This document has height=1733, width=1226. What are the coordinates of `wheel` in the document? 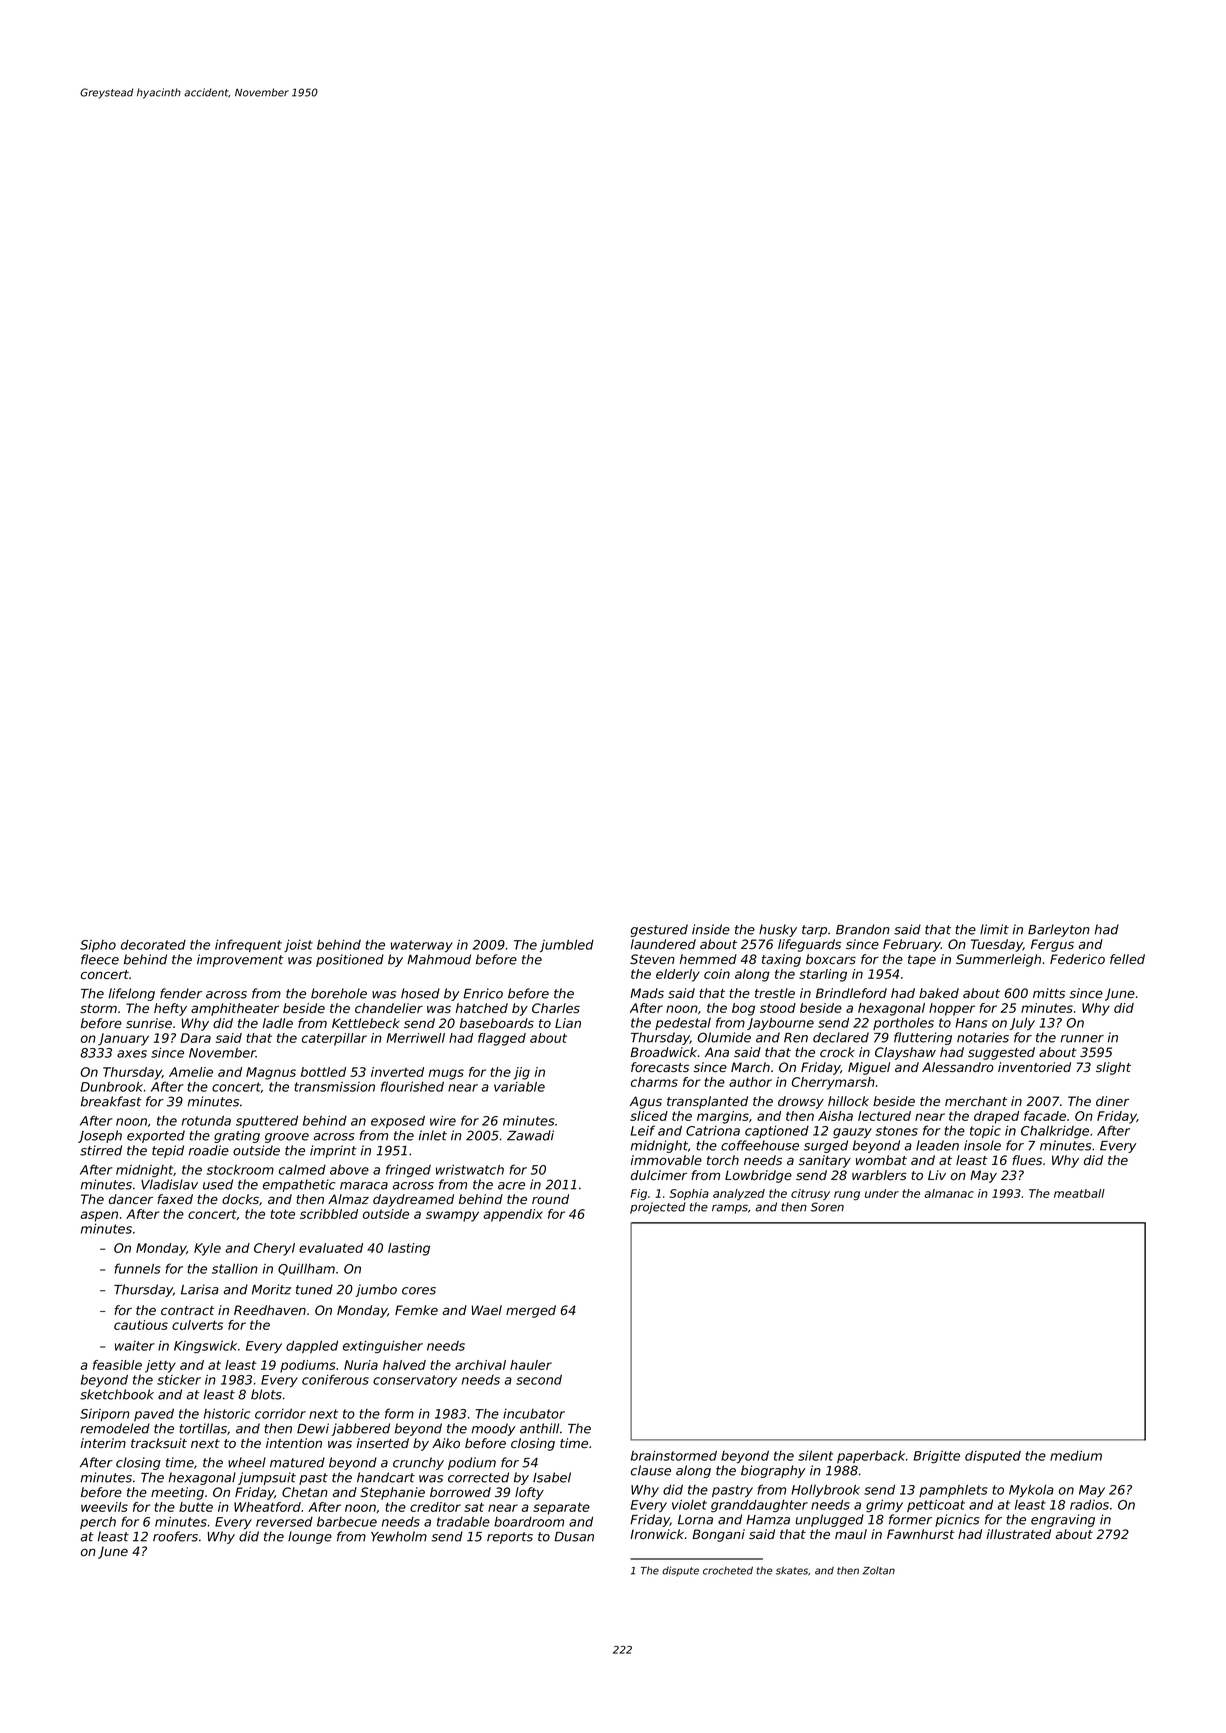 It's located at (247, 1462).
